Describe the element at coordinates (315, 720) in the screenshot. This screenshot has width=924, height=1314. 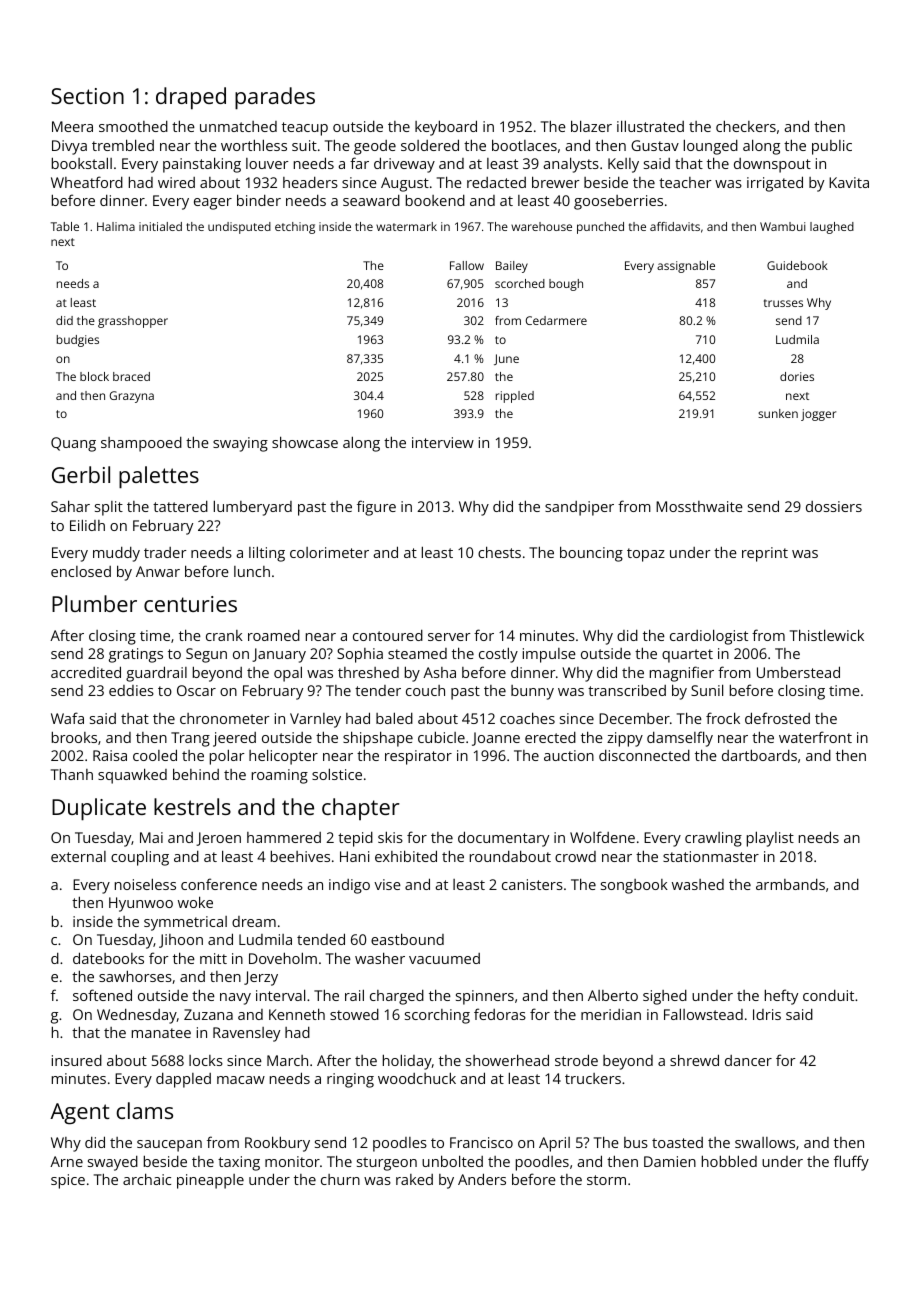
I see `Varnley` at that location.
